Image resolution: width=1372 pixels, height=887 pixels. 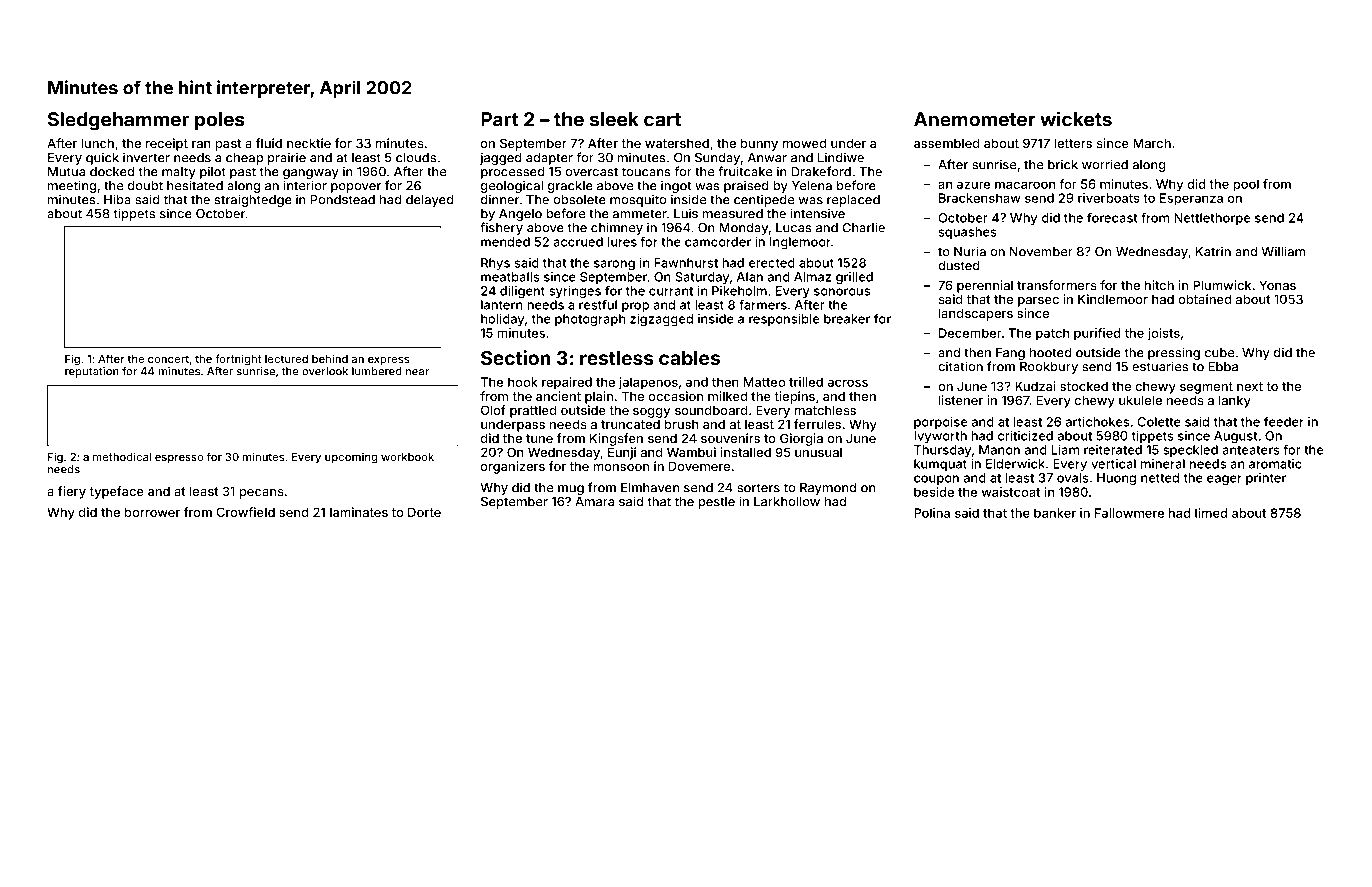 What do you see at coordinates (1129, 513) in the image?
I see `Fallowmere` at bounding box center [1129, 513].
